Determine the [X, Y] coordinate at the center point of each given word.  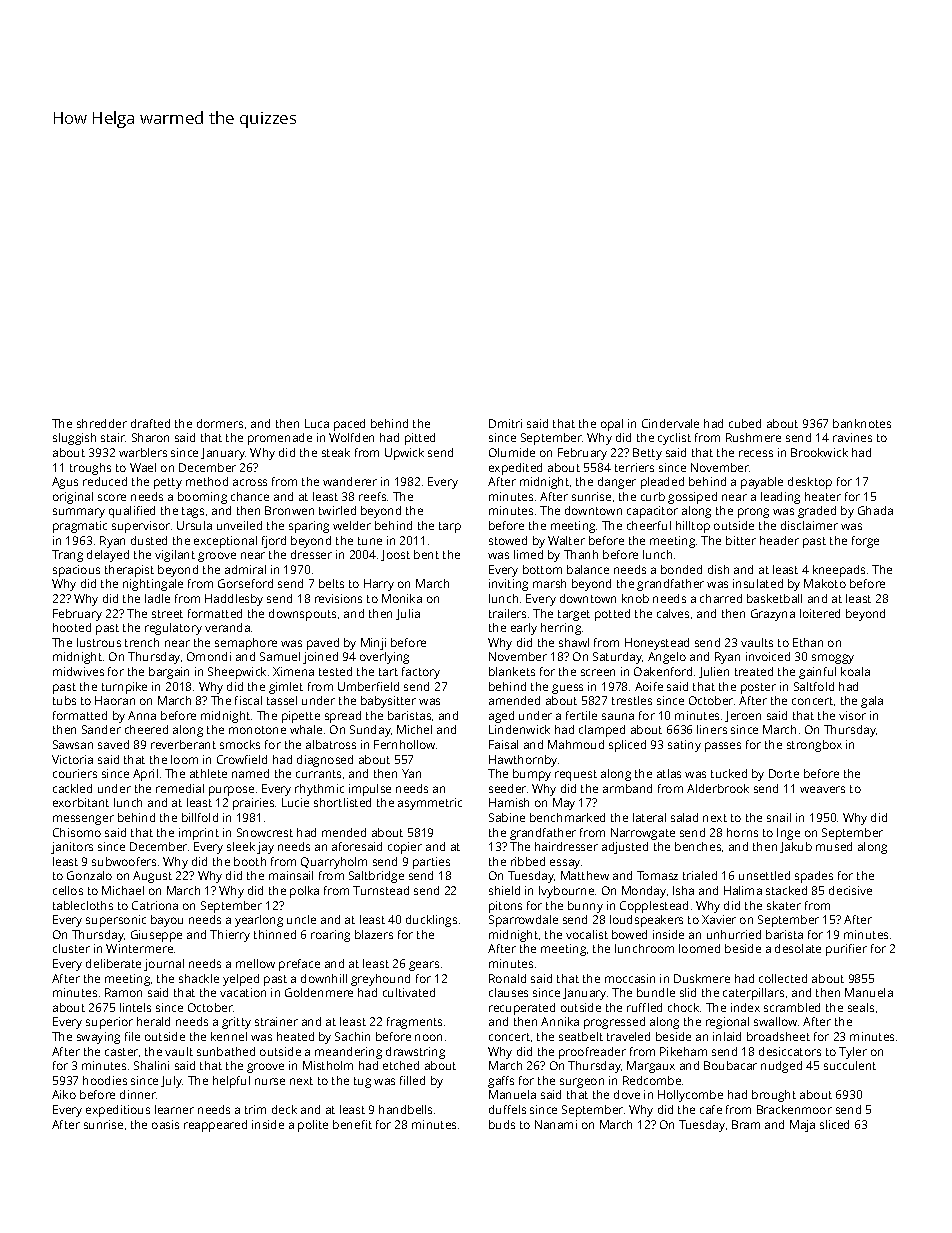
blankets [512, 671]
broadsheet [778, 1036]
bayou [167, 921]
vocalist [587, 934]
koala [855, 671]
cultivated [409, 992]
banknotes [862, 423]
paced [349, 425]
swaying [98, 1038]
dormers [220, 423]
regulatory [173, 629]
